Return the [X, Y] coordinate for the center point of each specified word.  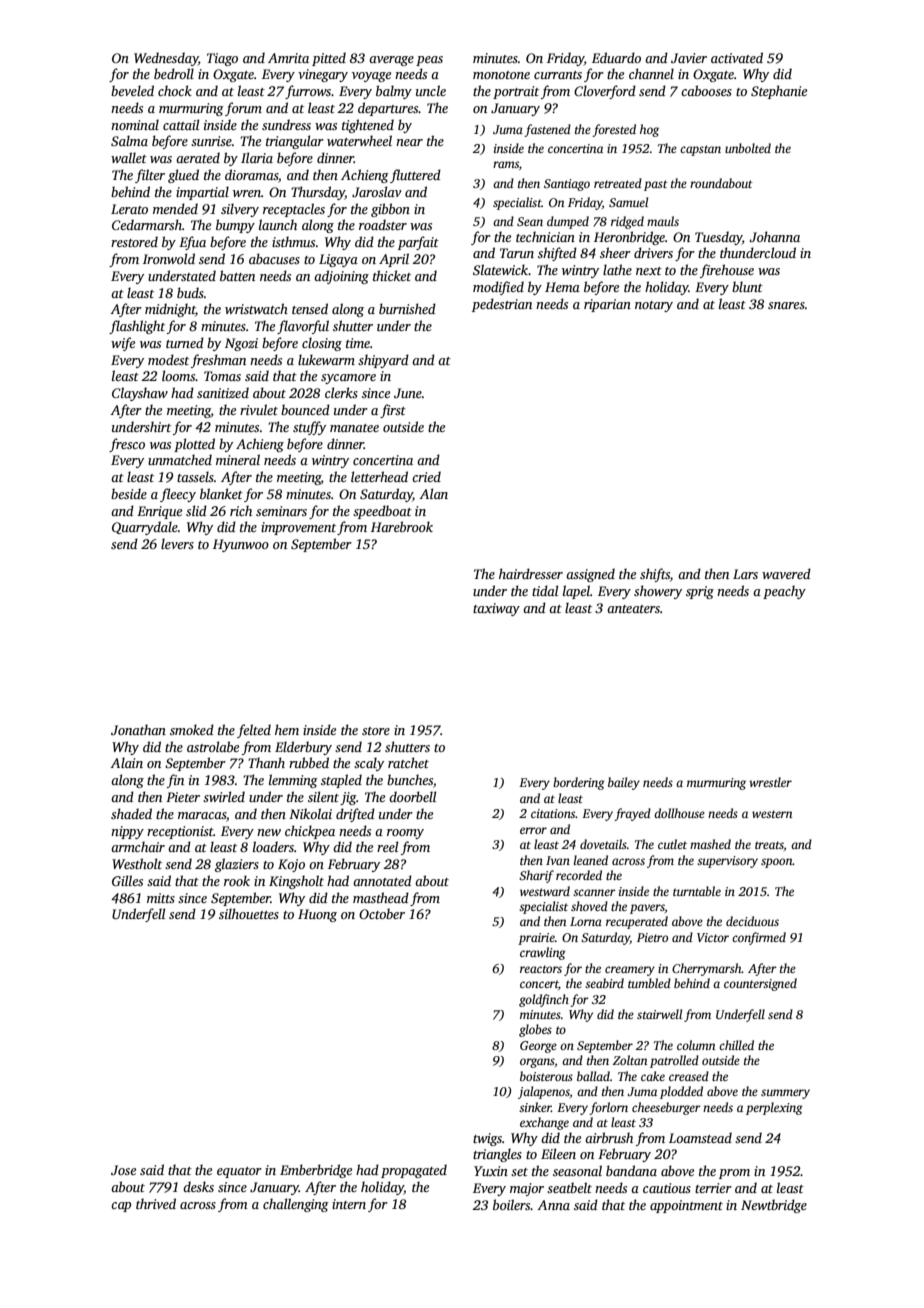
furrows [308, 92]
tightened [368, 126]
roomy [405, 834]
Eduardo [616, 57]
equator [239, 1172]
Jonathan [138, 729]
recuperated [637, 922]
